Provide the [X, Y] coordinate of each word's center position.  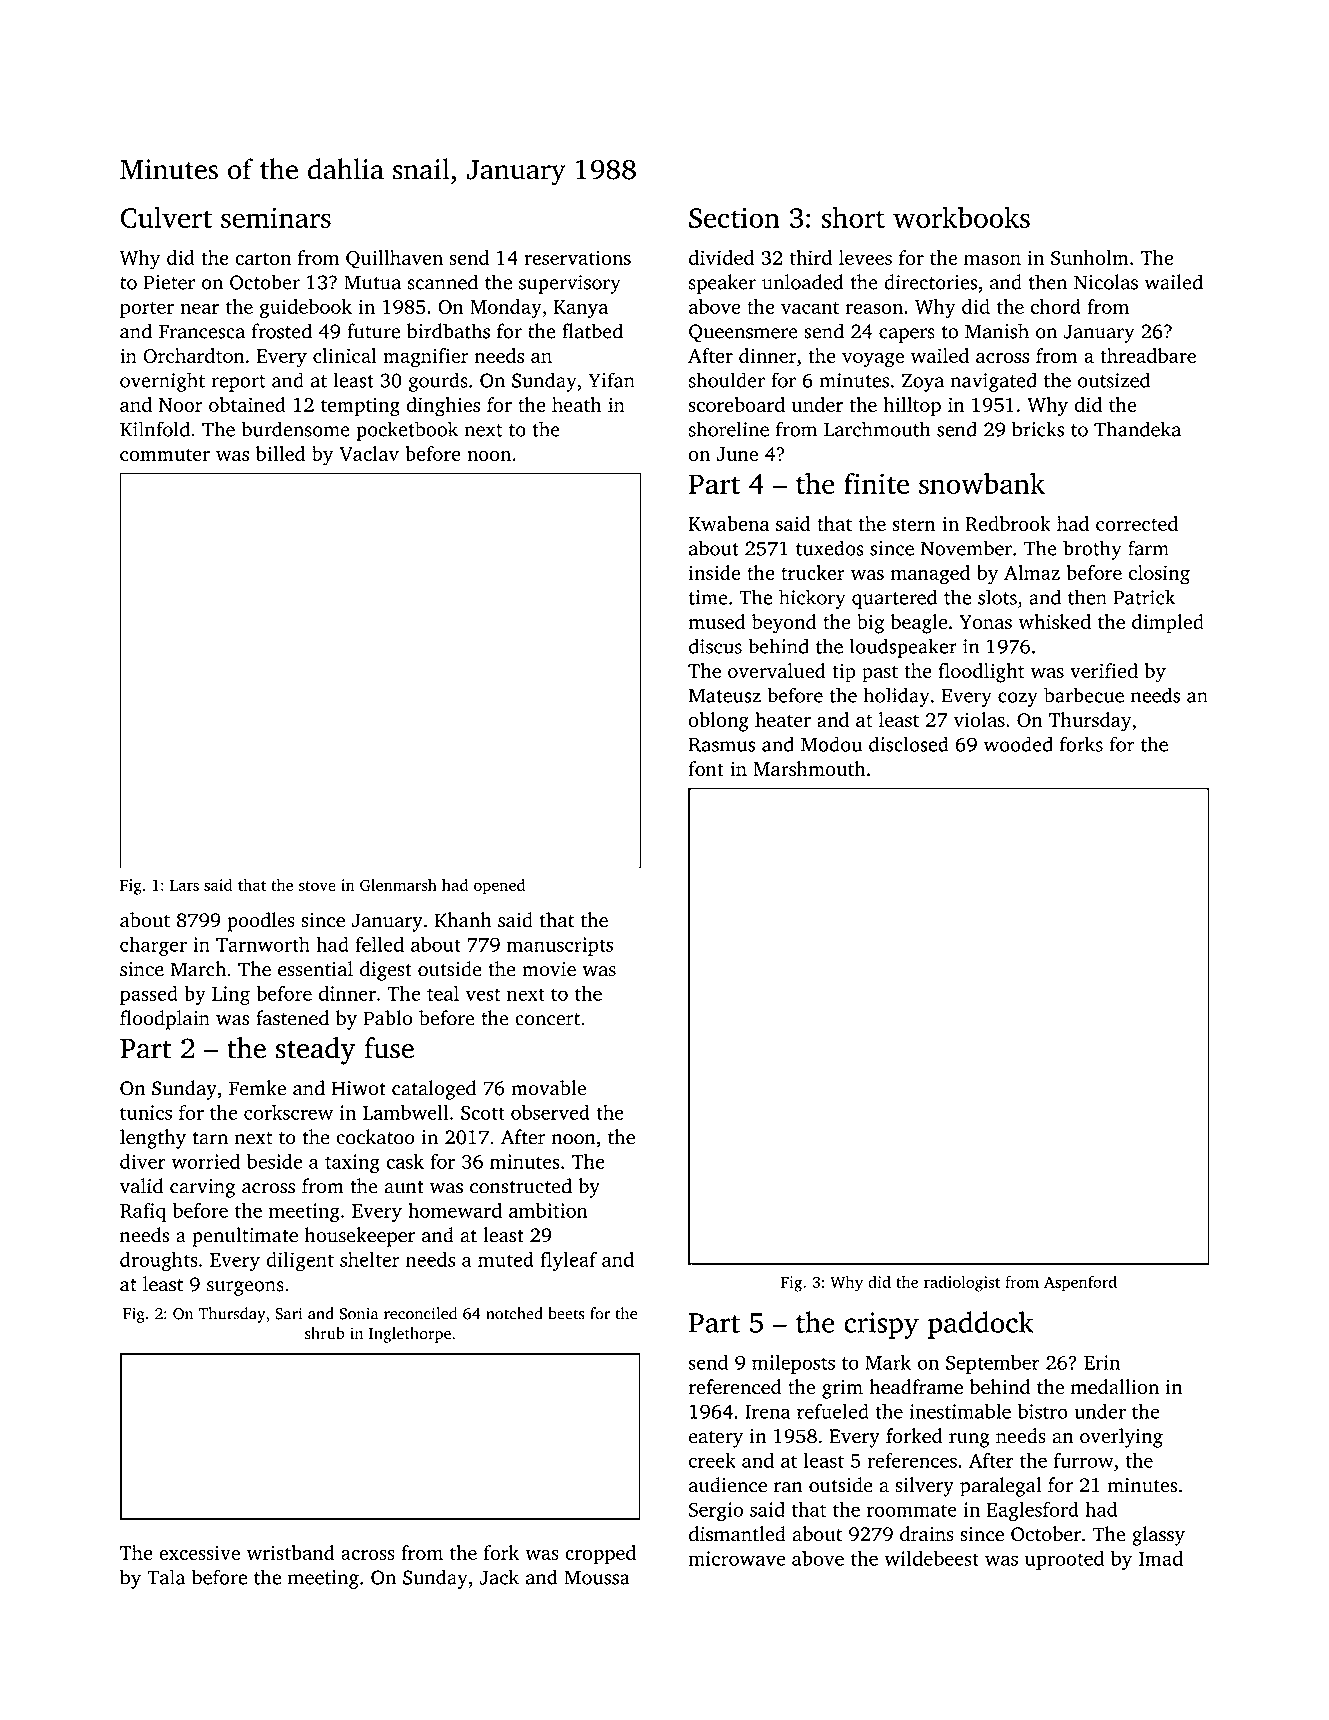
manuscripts [560, 946]
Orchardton [194, 355]
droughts [159, 1262]
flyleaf [568, 1262]
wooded [1018, 744]
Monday [506, 309]
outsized [1114, 380]
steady [315, 1051]
